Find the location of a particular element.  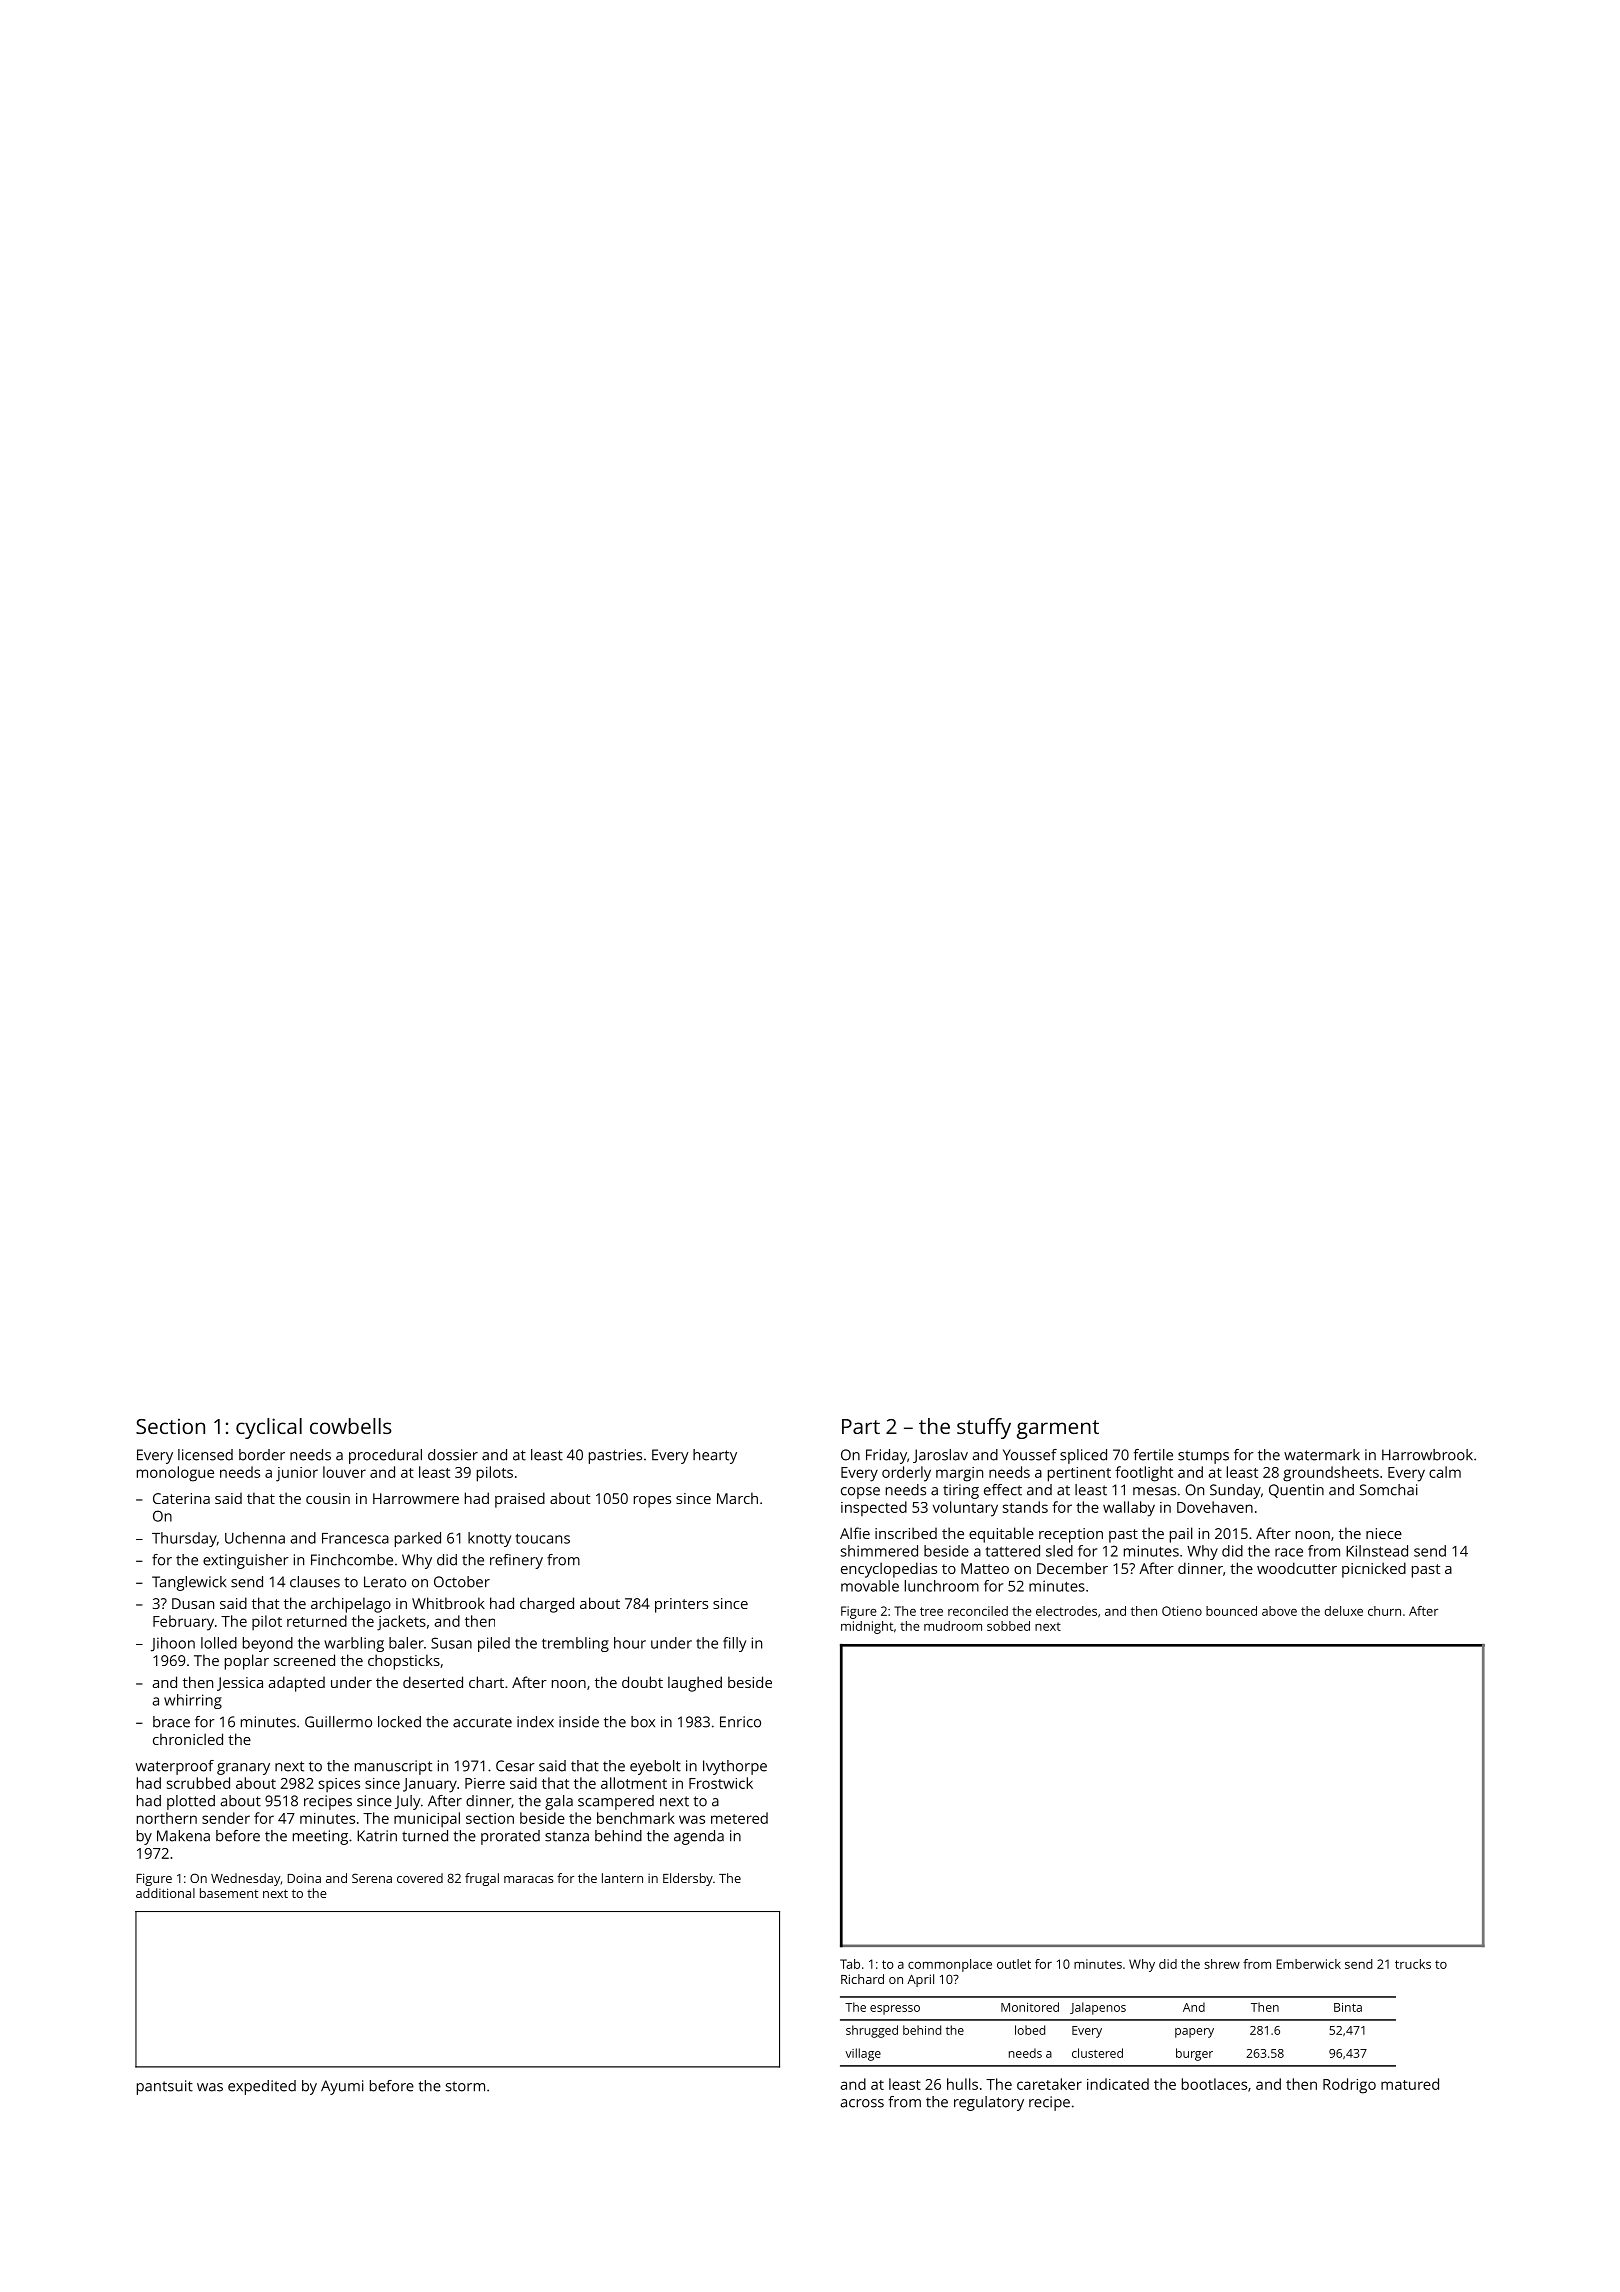

deluxe is located at coordinates (1344, 1611).
